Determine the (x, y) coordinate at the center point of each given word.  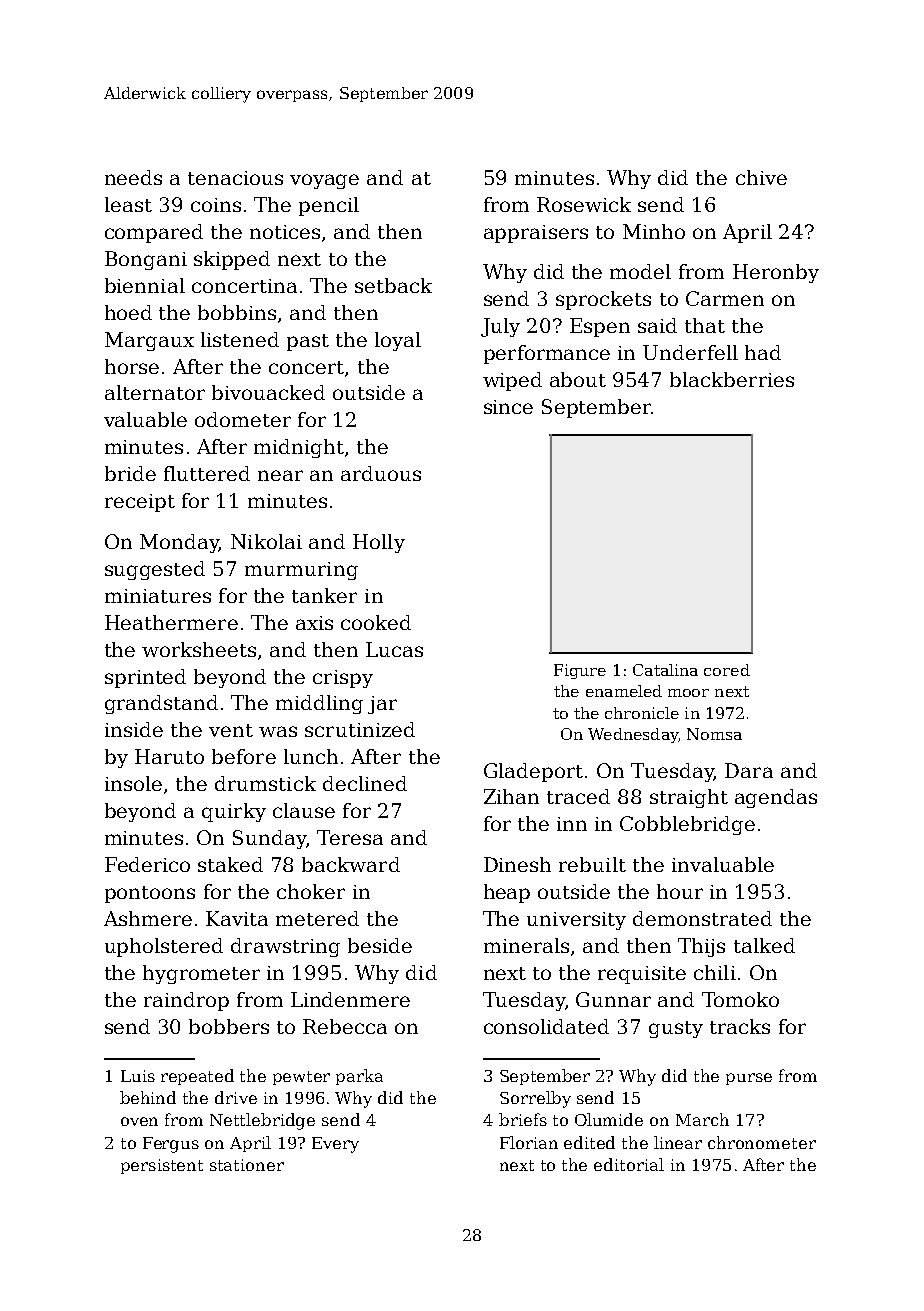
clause (304, 810)
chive (761, 177)
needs (133, 177)
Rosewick (584, 204)
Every (335, 1145)
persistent (162, 1166)
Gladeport (533, 772)
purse (749, 1079)
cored (727, 670)
